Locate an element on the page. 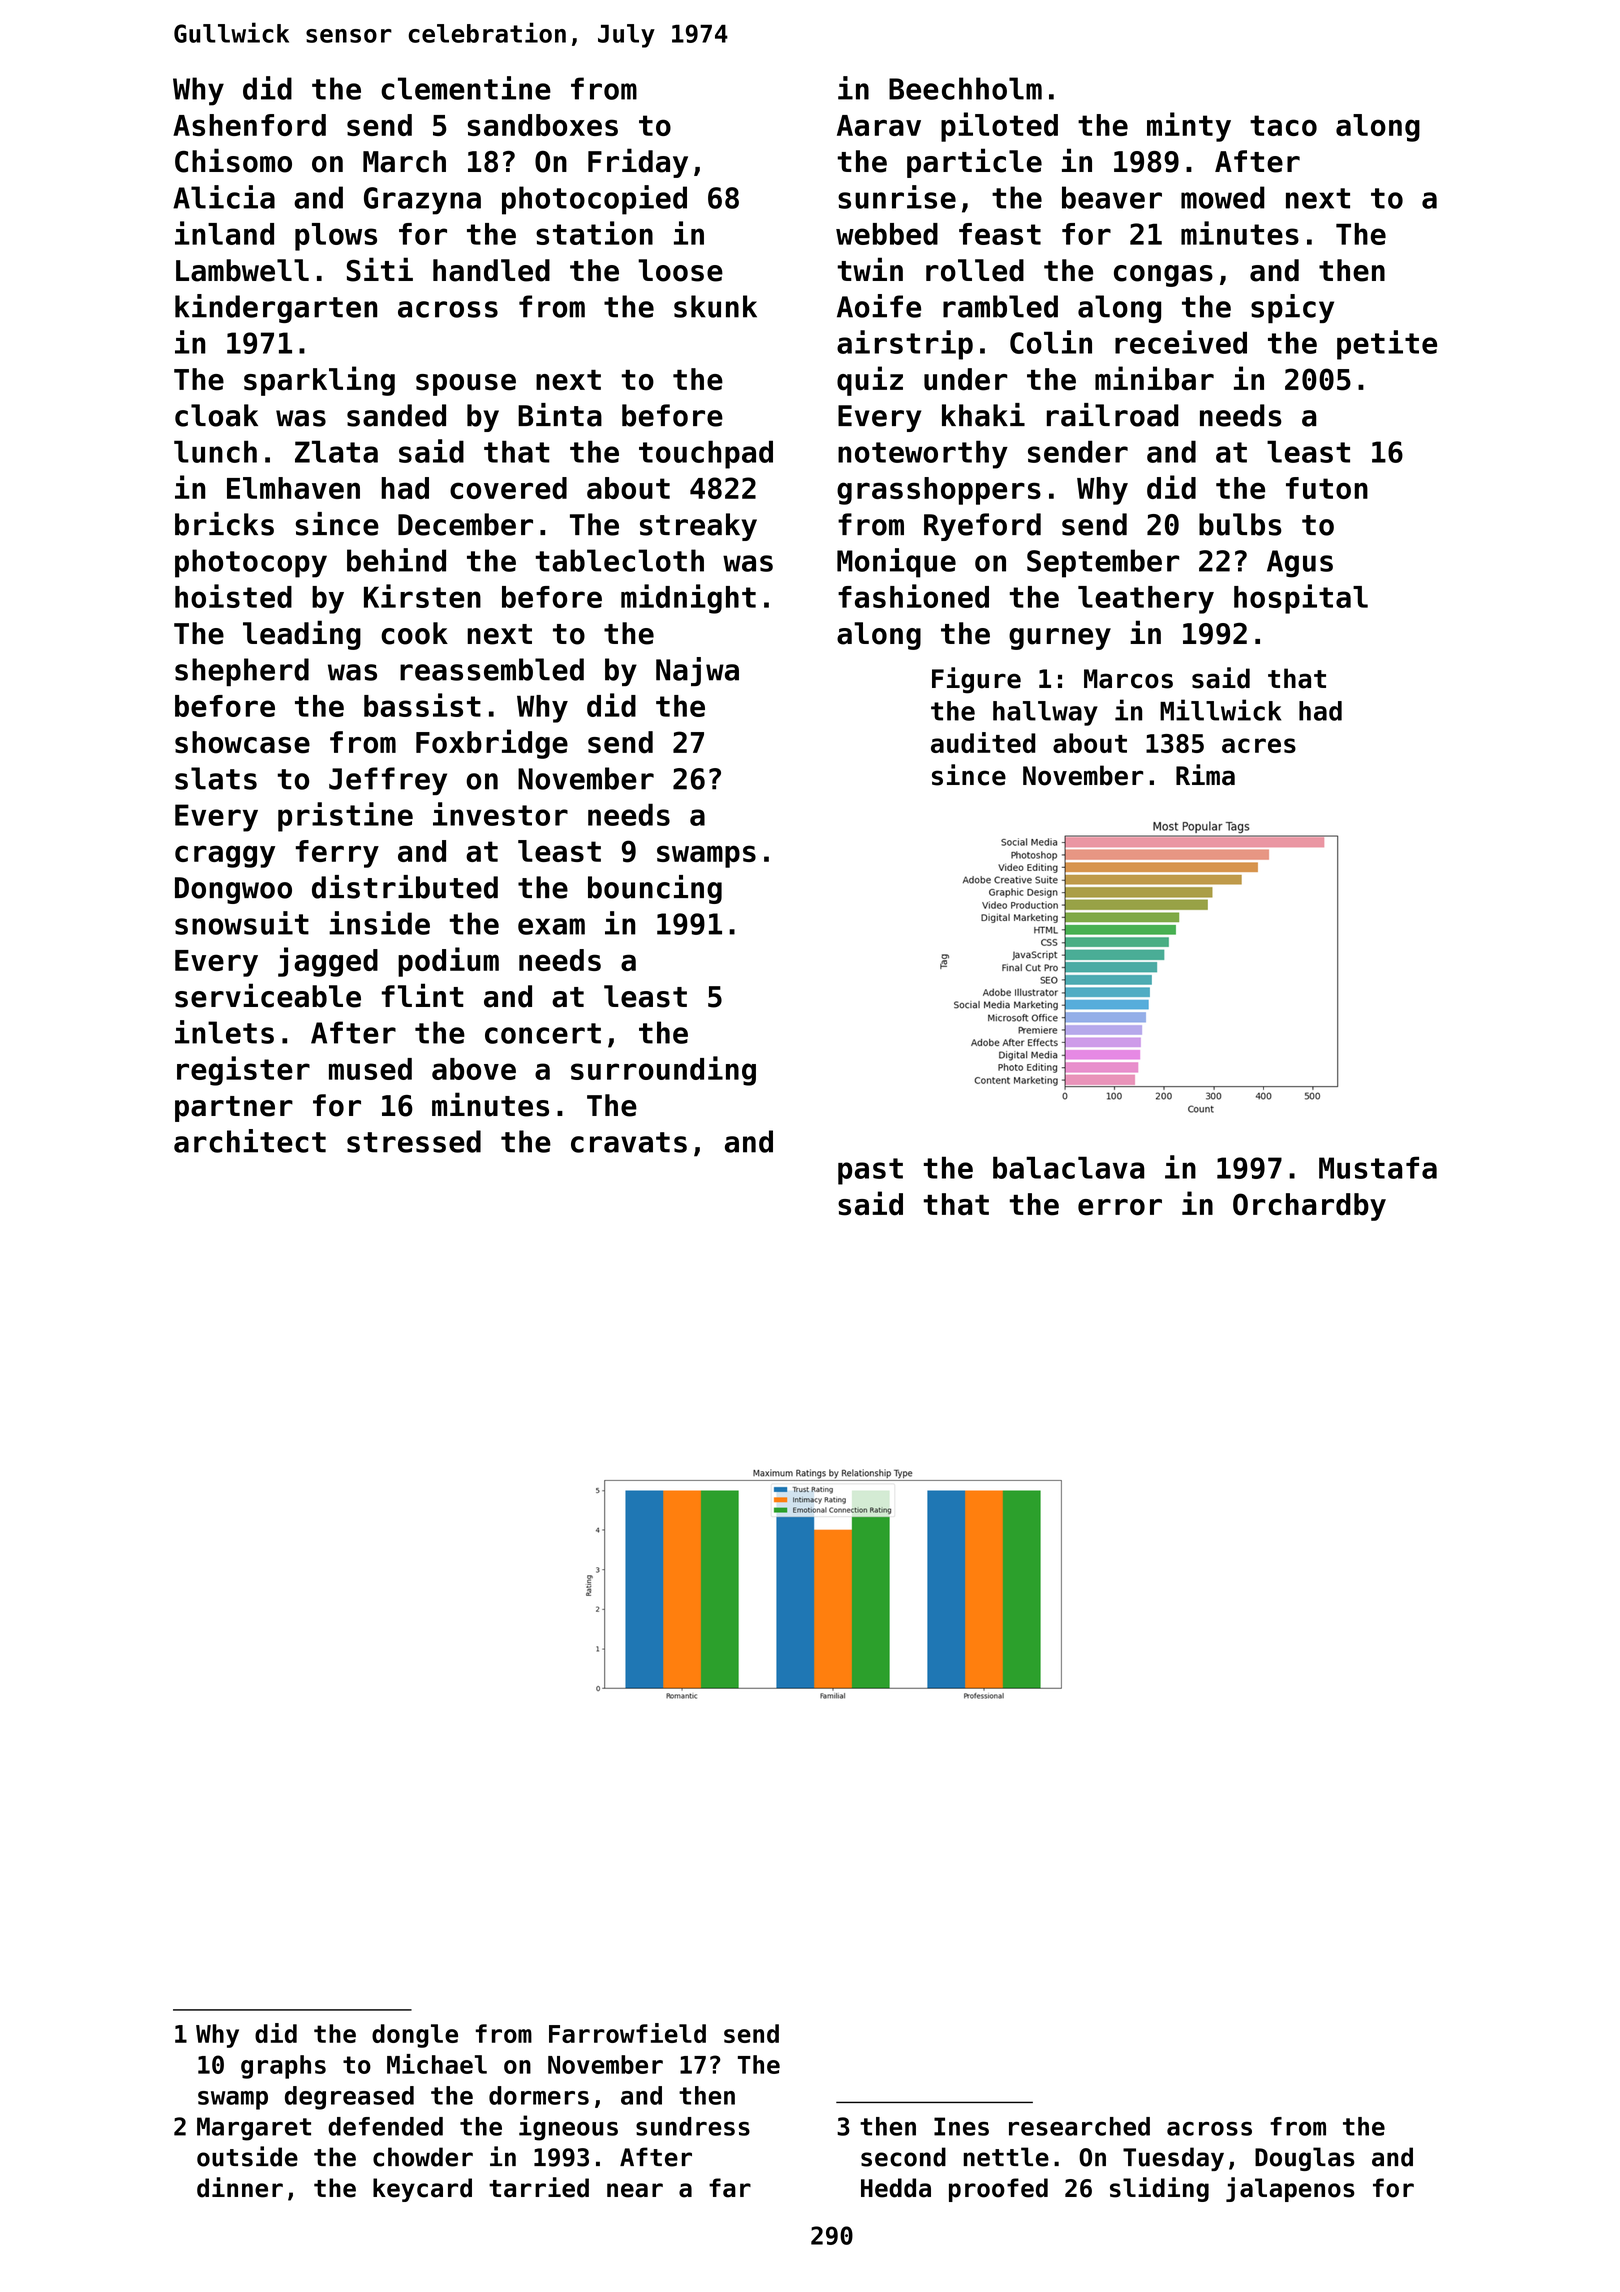 This document has height=2292, width=1620. clementine is located at coordinates (466, 88).
